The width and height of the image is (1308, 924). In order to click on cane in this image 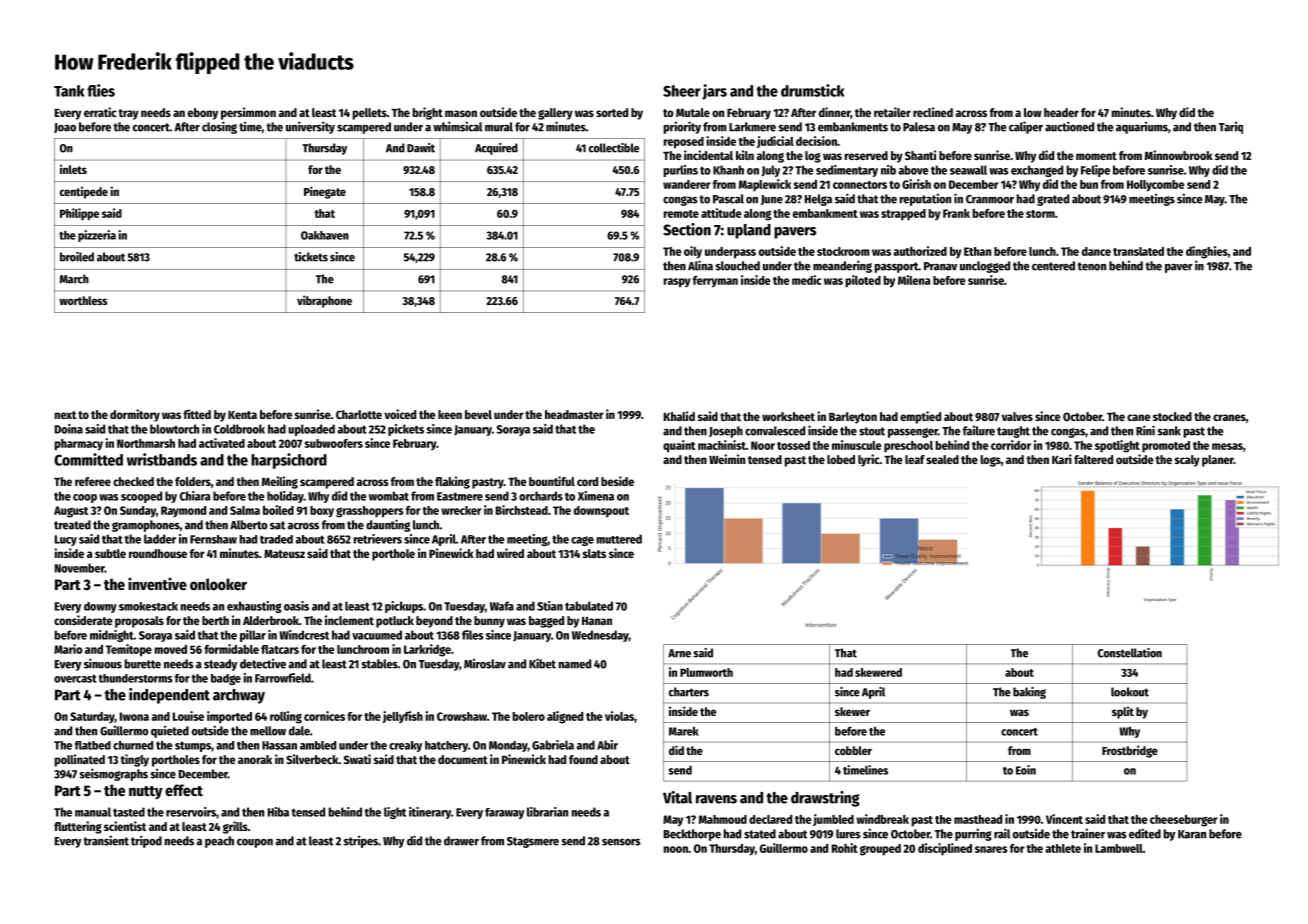, I will do `click(1139, 417)`.
